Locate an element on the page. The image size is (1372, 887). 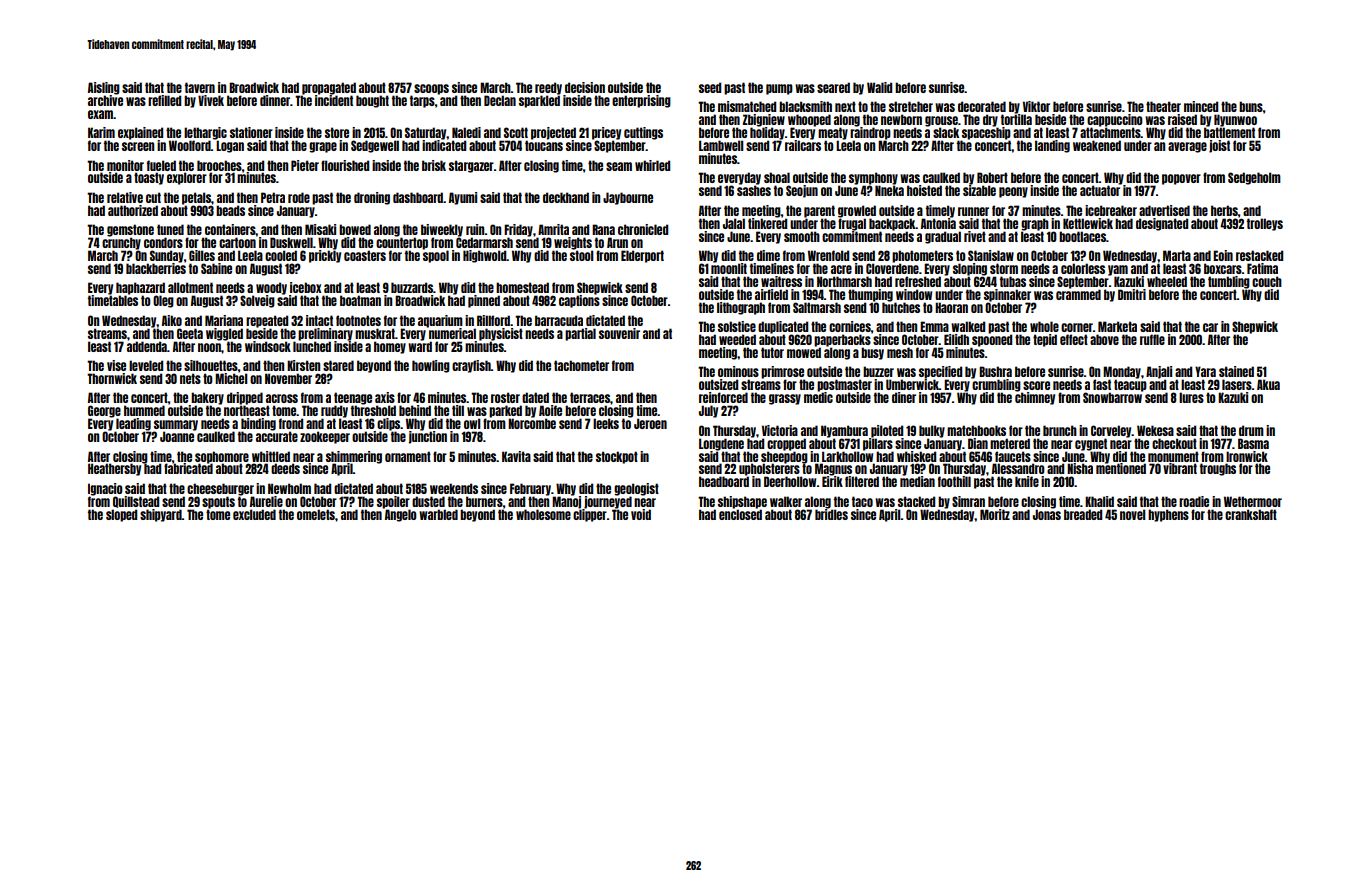
fast is located at coordinates (1102, 384).
